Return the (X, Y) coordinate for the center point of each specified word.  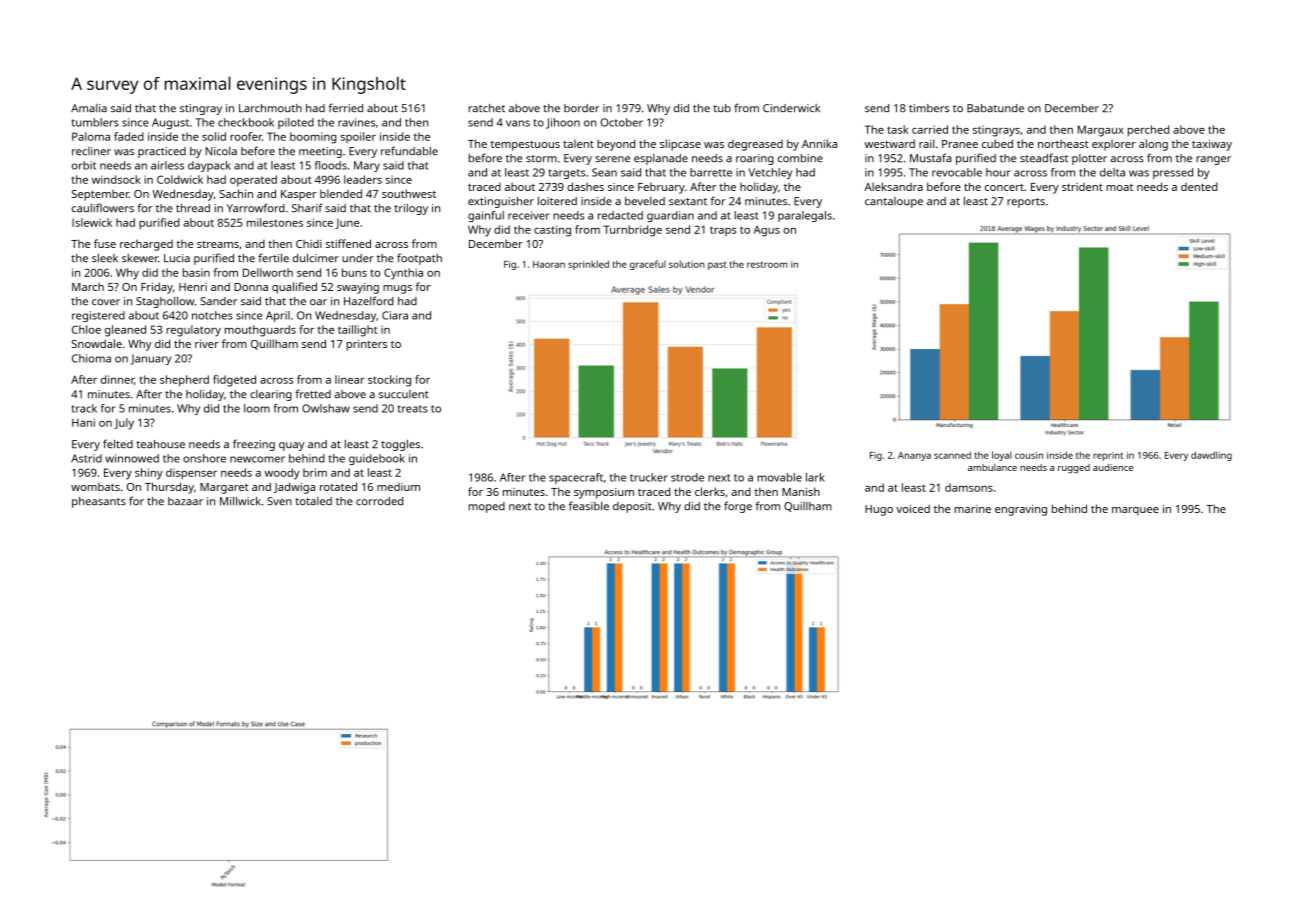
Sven (279, 501)
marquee (1135, 511)
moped (487, 507)
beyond (616, 145)
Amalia (89, 108)
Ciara (395, 315)
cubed (997, 143)
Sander (218, 301)
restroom (767, 264)
